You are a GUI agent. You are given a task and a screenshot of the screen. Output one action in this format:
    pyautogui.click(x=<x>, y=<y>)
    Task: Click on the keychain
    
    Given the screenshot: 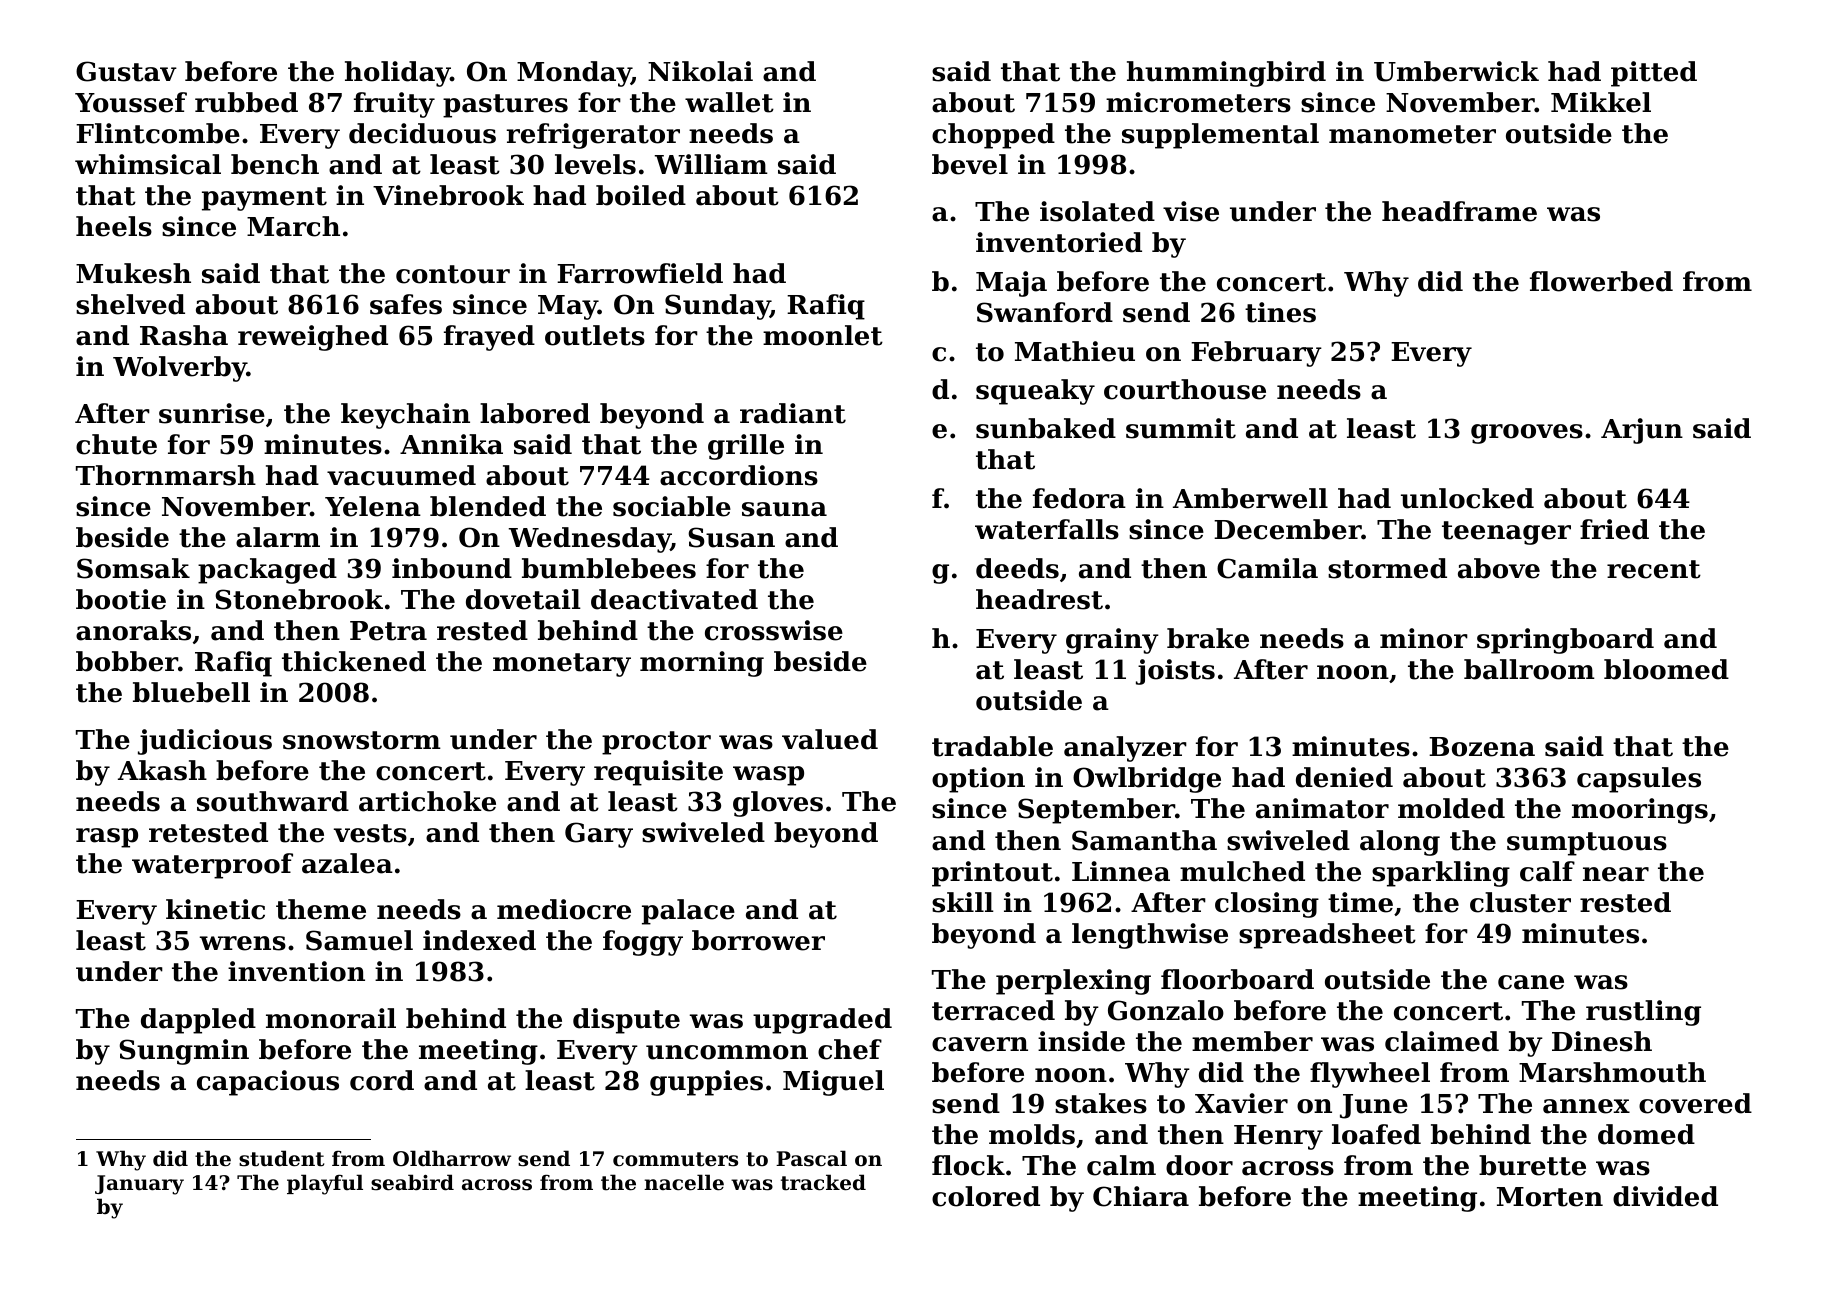 What is the action you would take?
    pyautogui.click(x=405, y=416)
